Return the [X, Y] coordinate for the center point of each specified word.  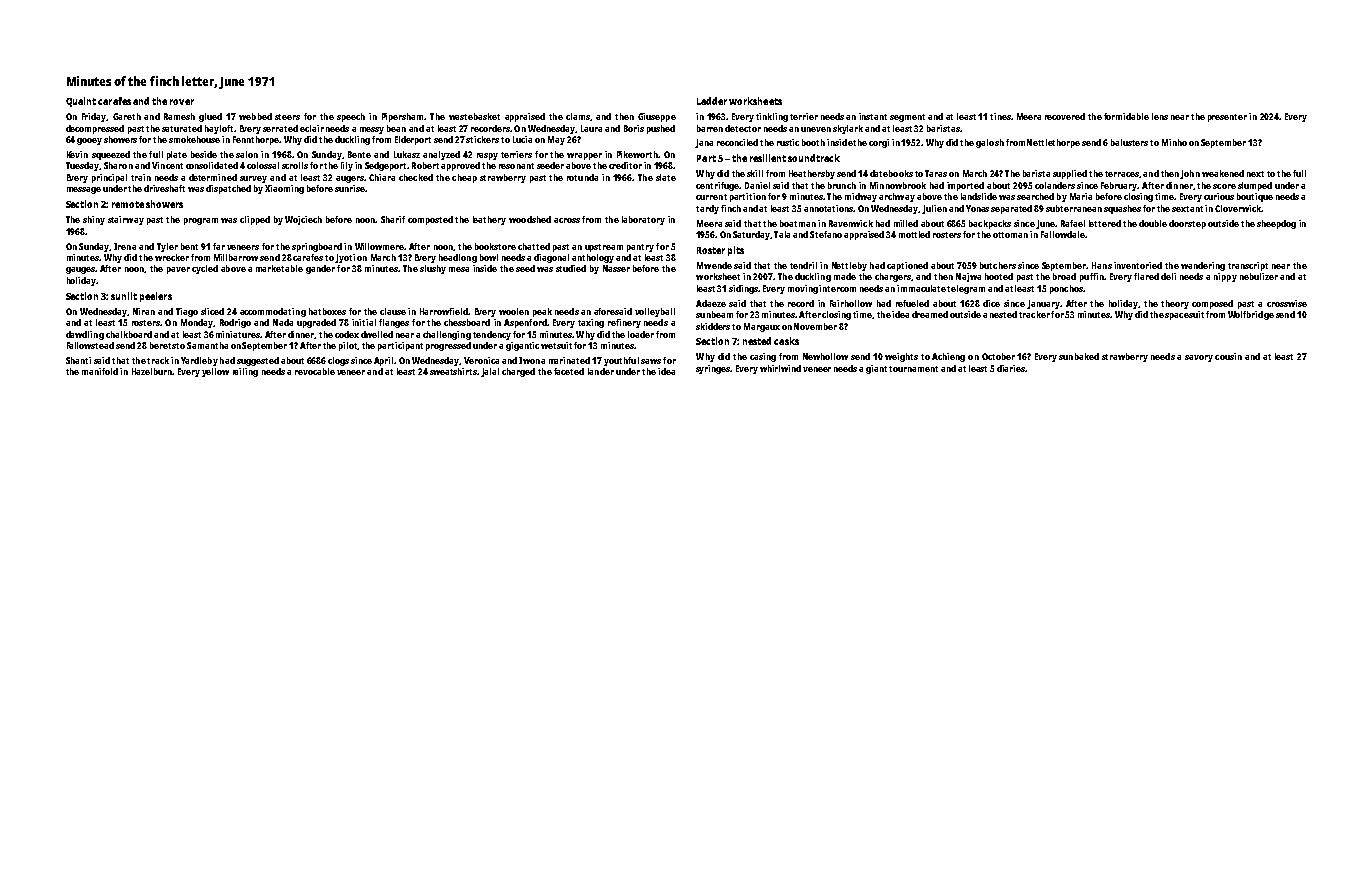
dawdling [85, 335]
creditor [625, 165]
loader [641, 334]
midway [861, 197]
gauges [80, 270]
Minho [1174, 142]
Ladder [712, 101]
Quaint [81, 102]
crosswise [1287, 303]
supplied [1070, 174]
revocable [315, 371]
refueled [912, 303]
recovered [1065, 116]
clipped [255, 220]
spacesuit [1184, 315]
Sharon [118, 165]
